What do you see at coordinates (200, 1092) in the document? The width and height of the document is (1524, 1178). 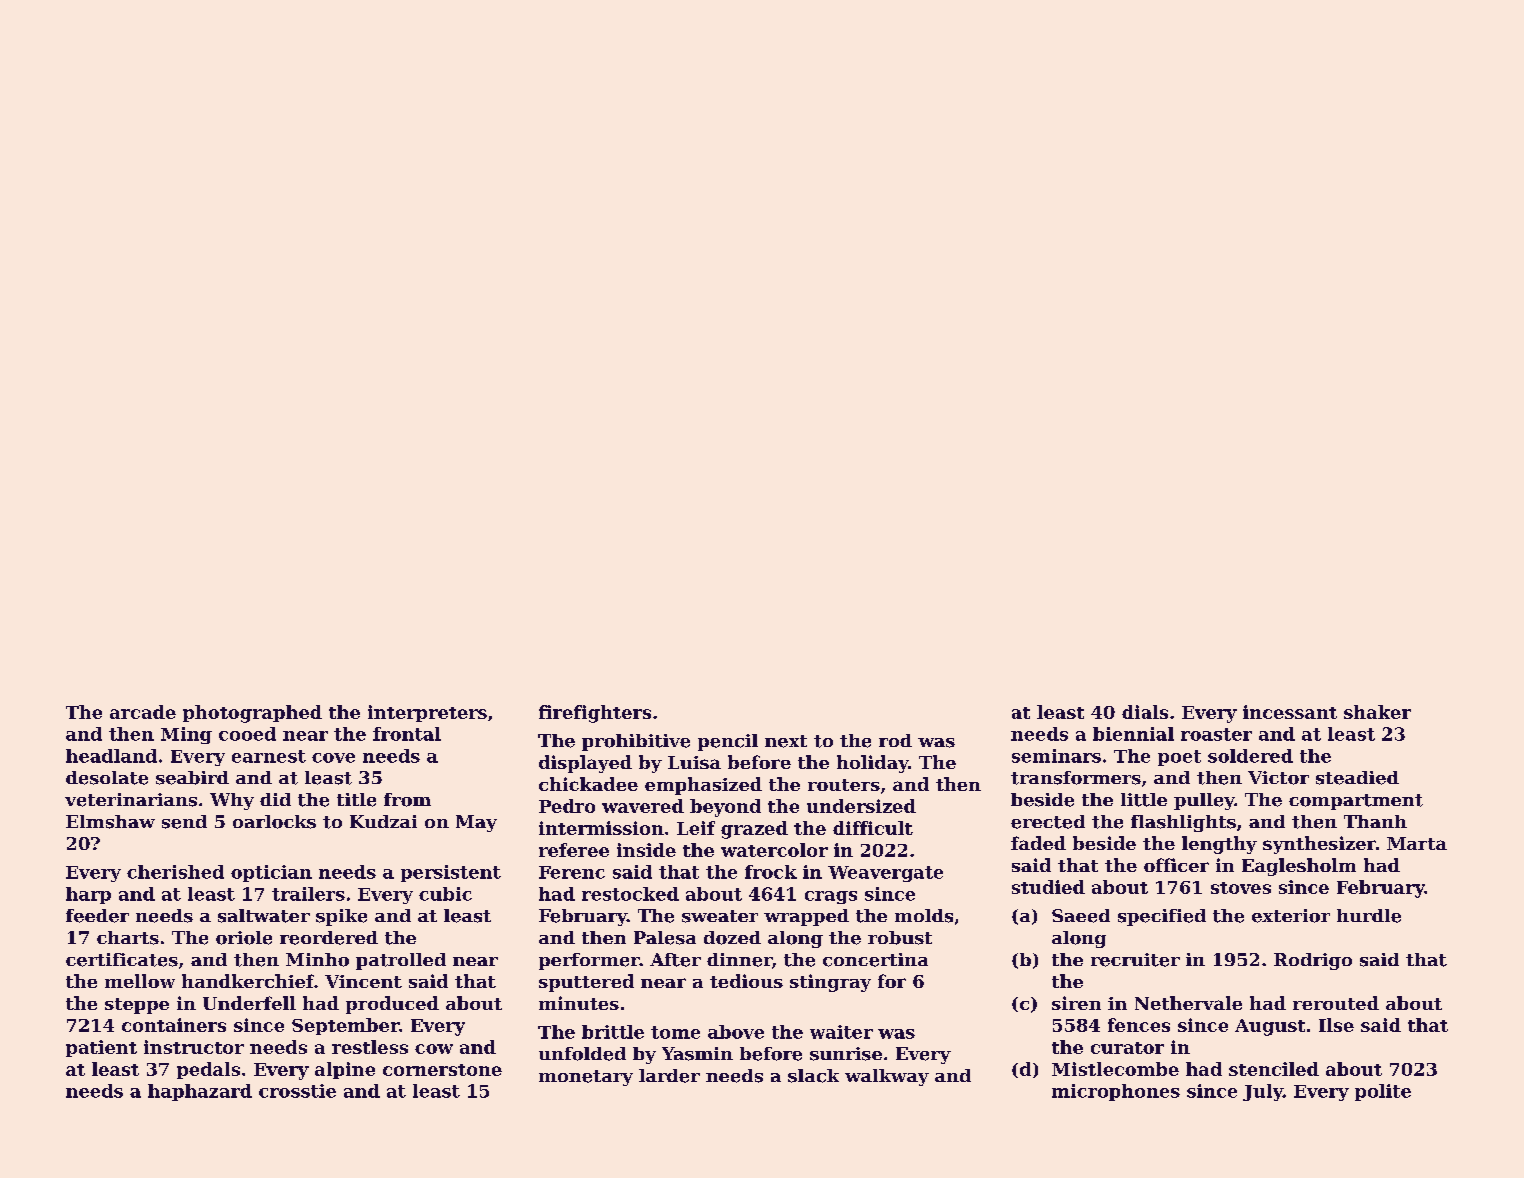 I see `haphazard` at bounding box center [200, 1092].
